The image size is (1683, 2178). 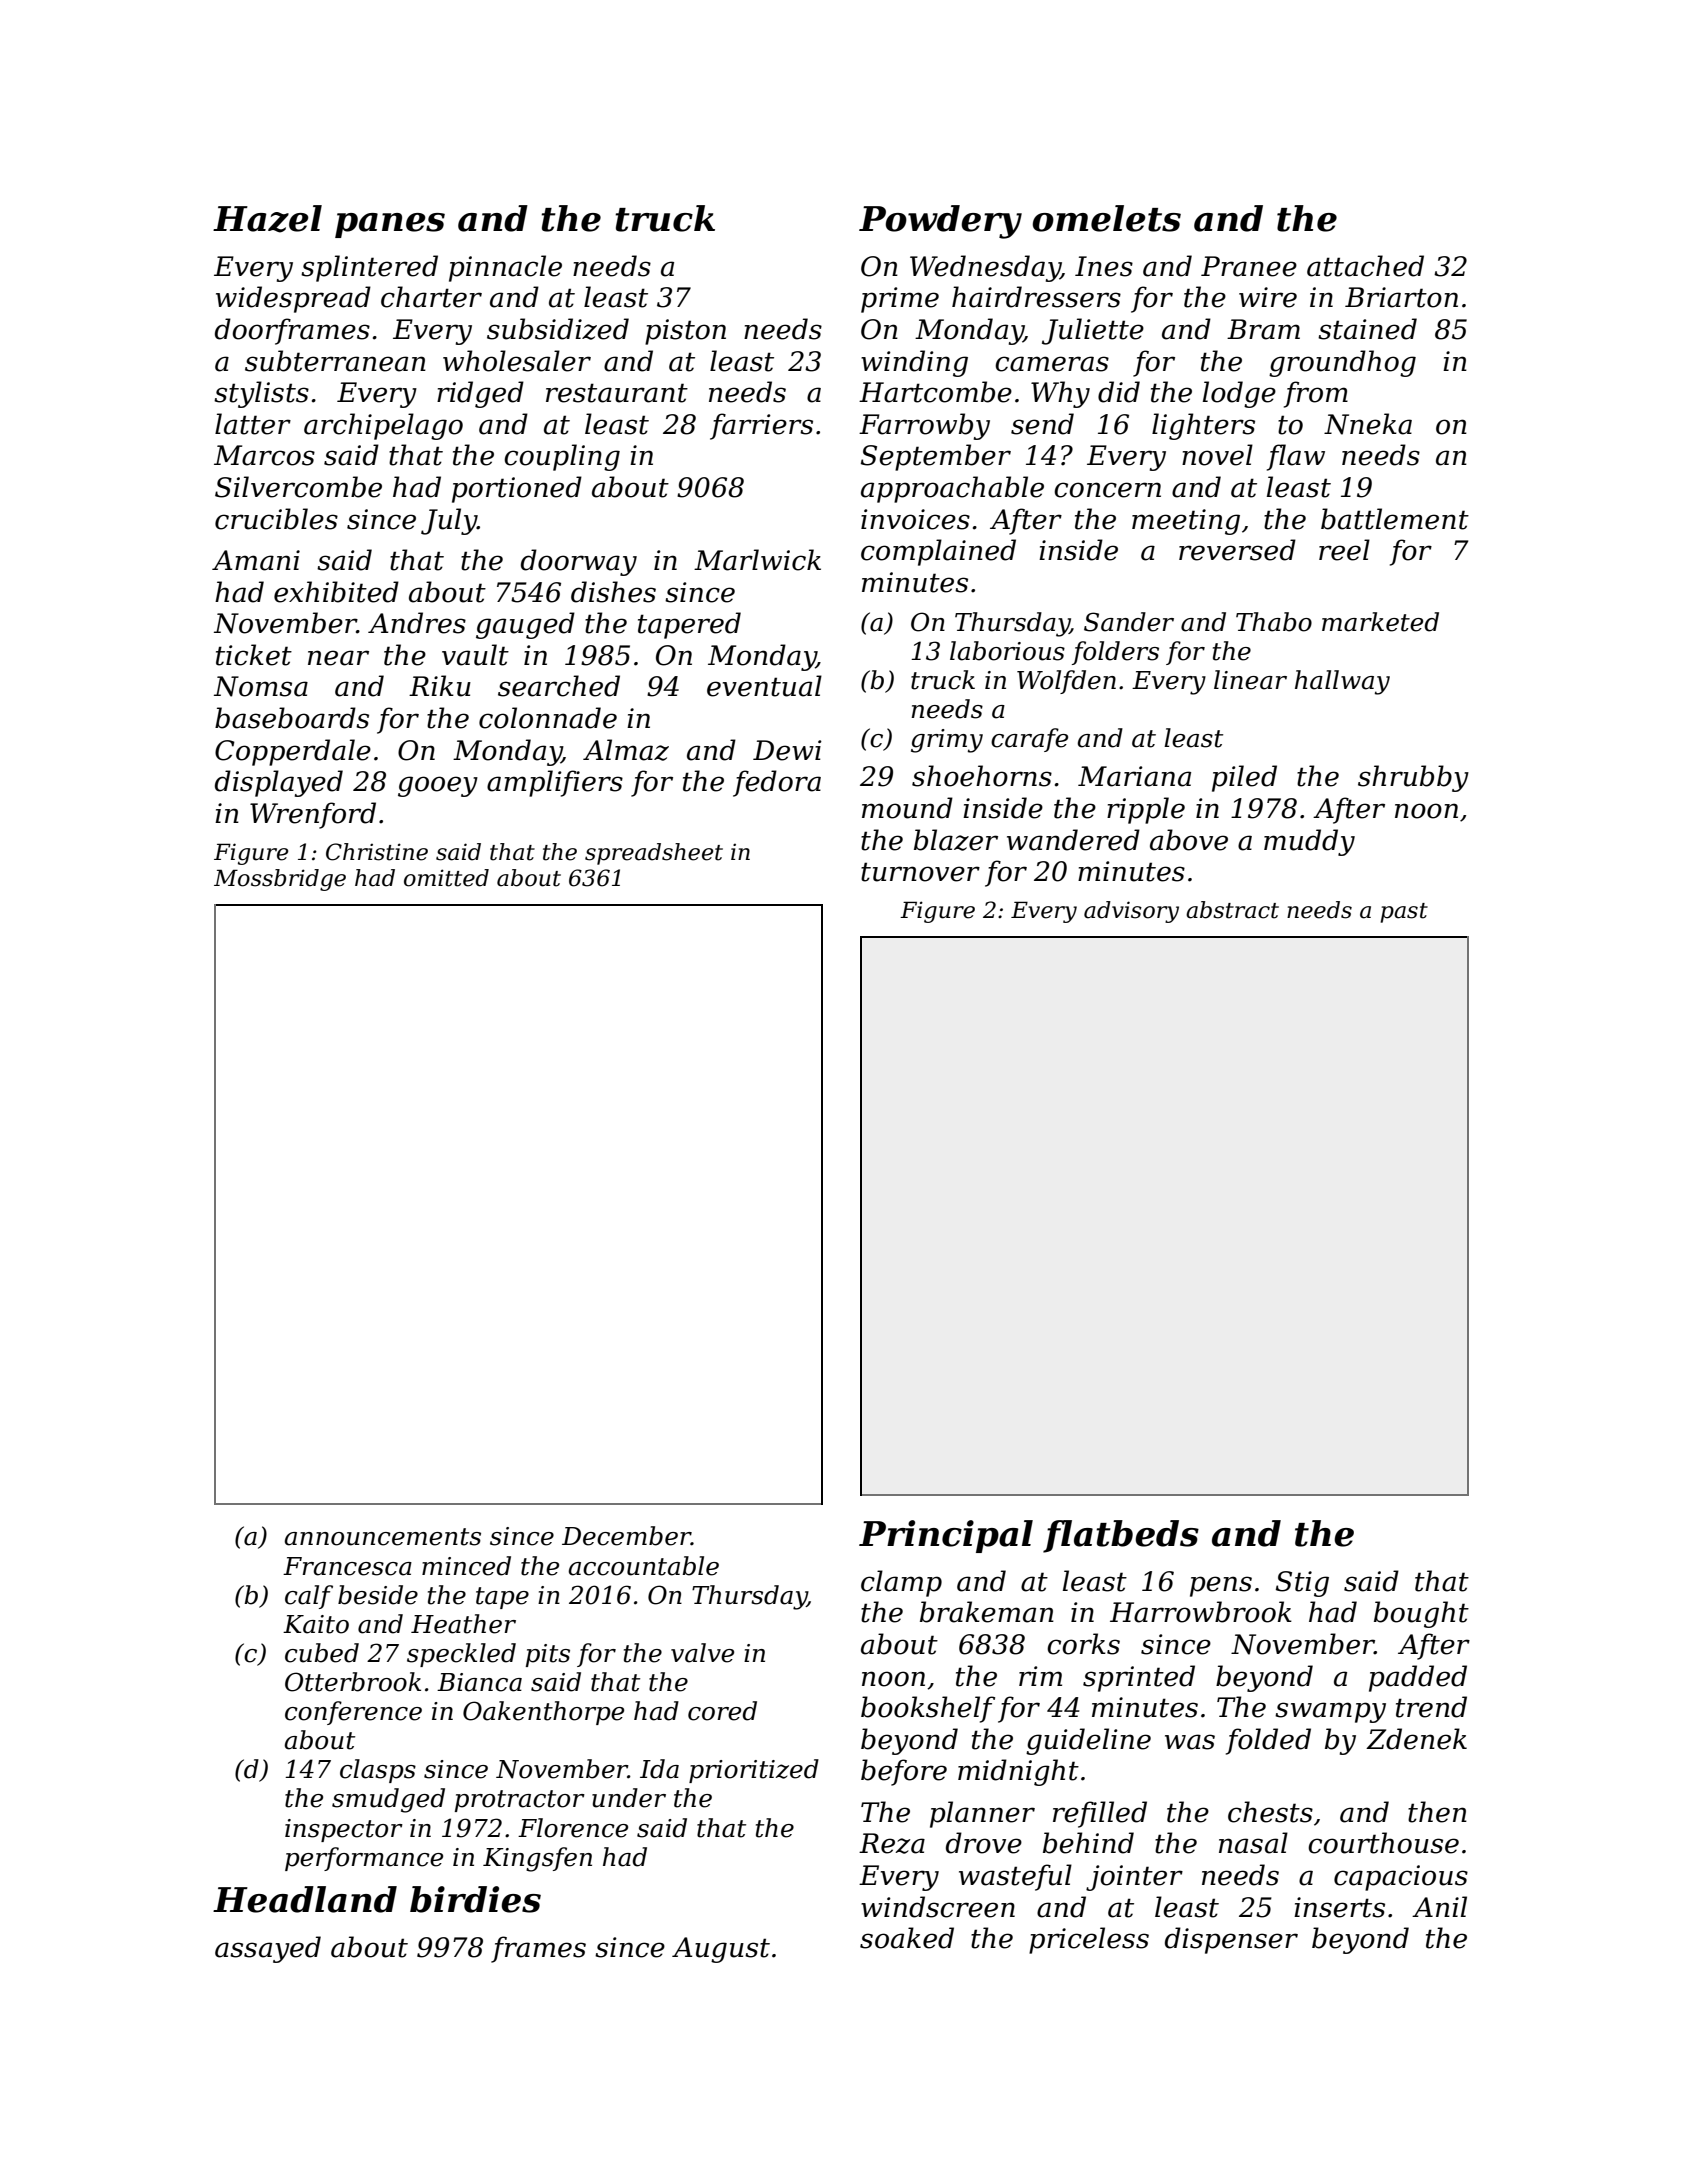 What do you see at coordinates (267, 219) in the image?
I see `Hazel` at bounding box center [267, 219].
